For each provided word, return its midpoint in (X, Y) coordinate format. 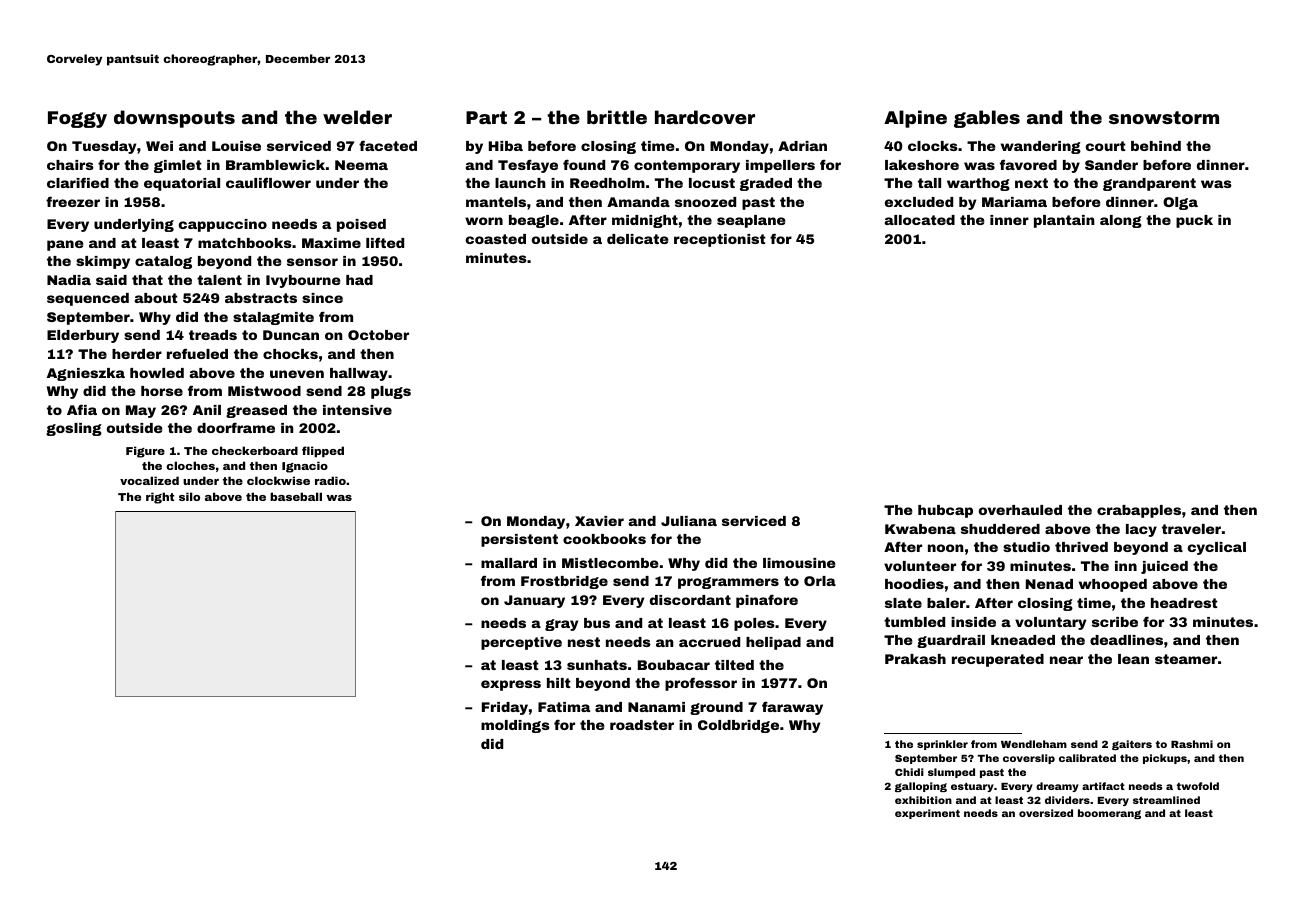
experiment (927, 814)
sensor (312, 262)
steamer (1186, 659)
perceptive (521, 643)
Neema (361, 165)
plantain (1064, 221)
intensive (357, 410)
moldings (515, 726)
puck (1194, 221)
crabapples (1139, 511)
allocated (919, 220)
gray (561, 625)
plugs (391, 392)
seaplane (751, 221)
